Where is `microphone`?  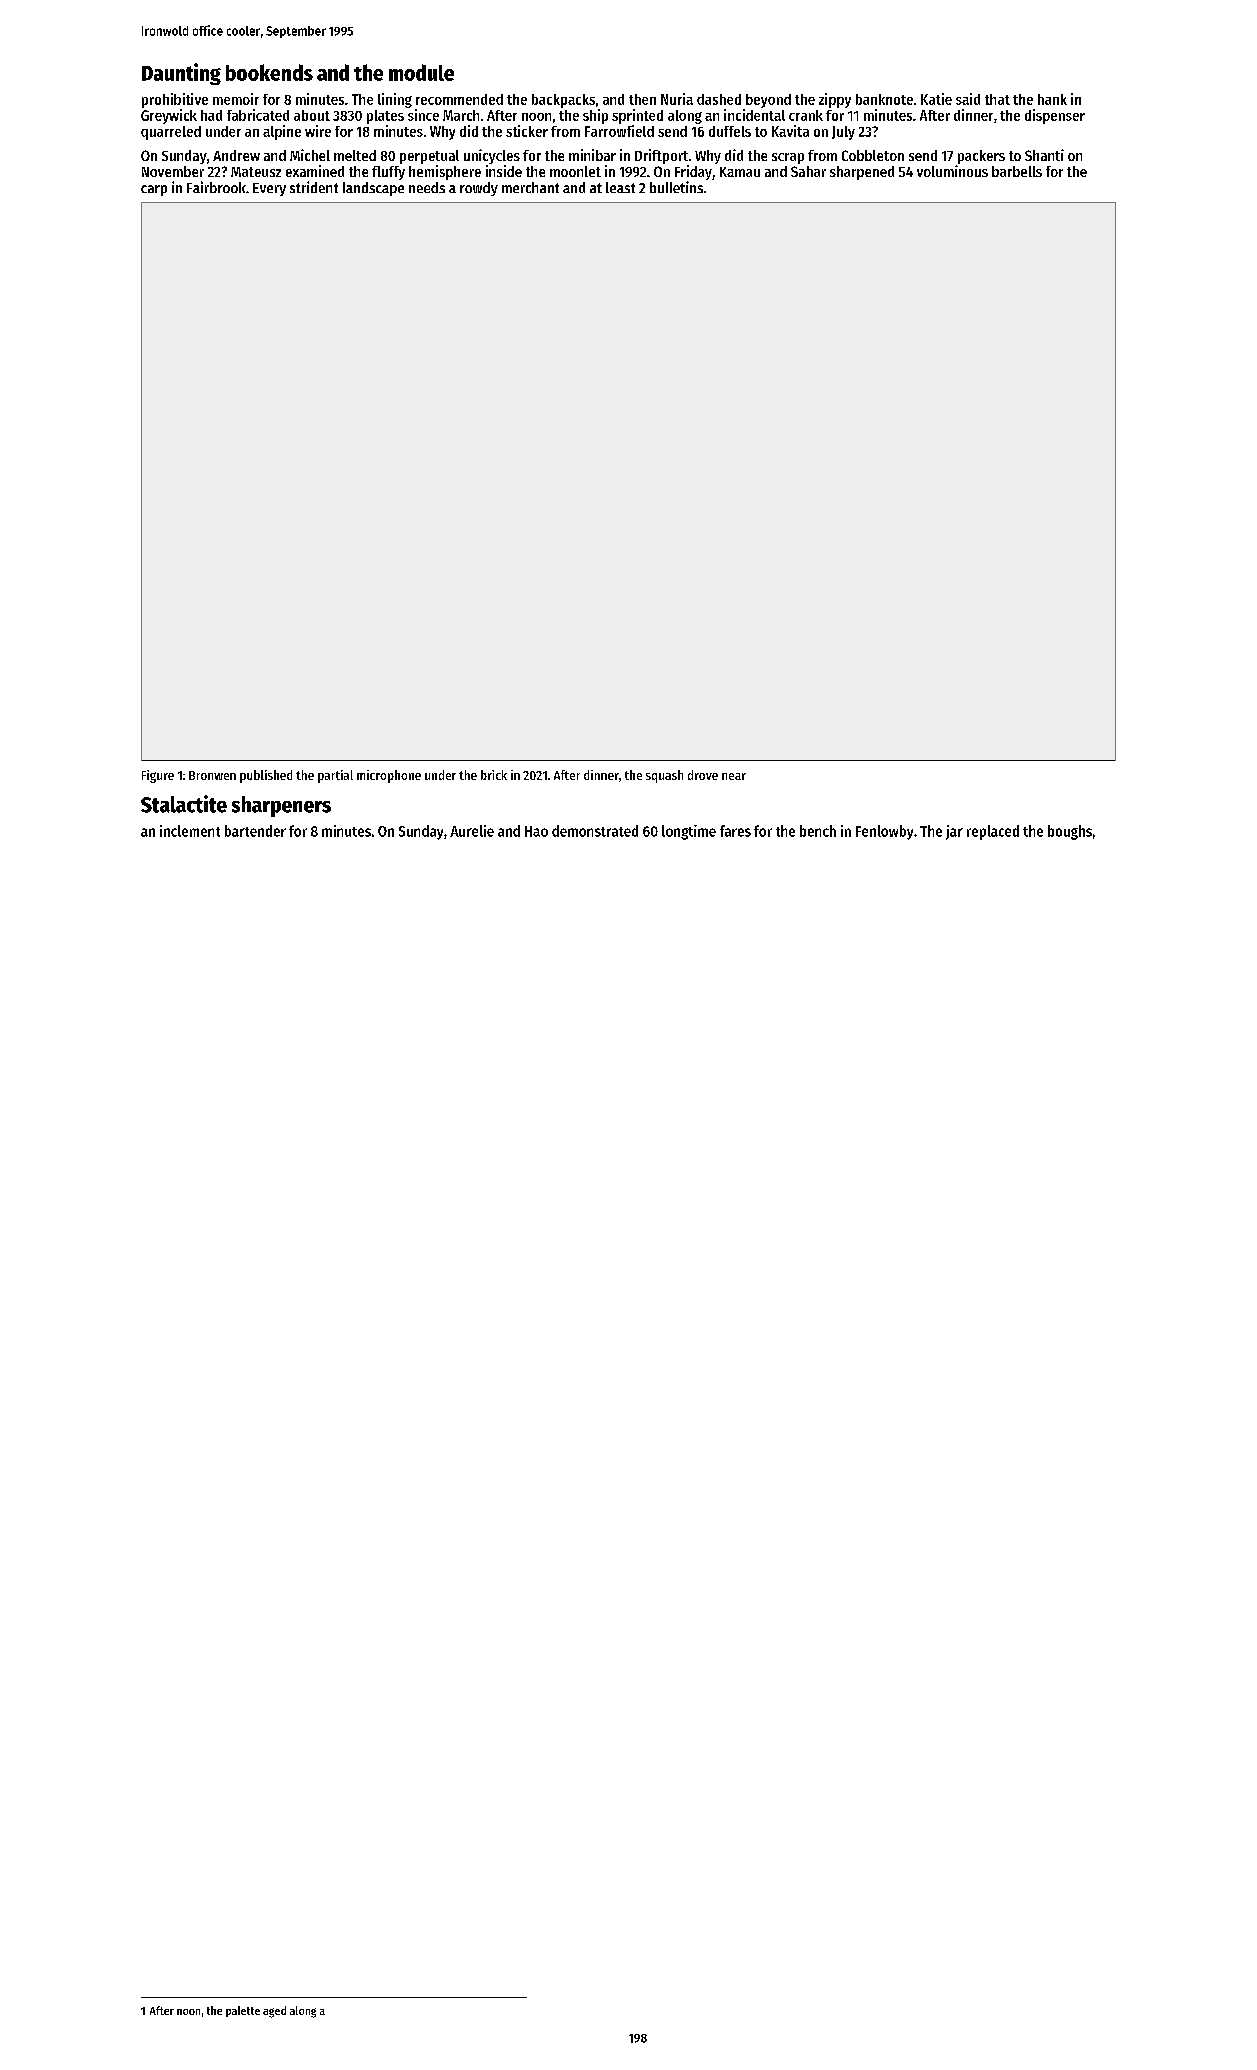 microphone is located at coordinates (389, 776).
